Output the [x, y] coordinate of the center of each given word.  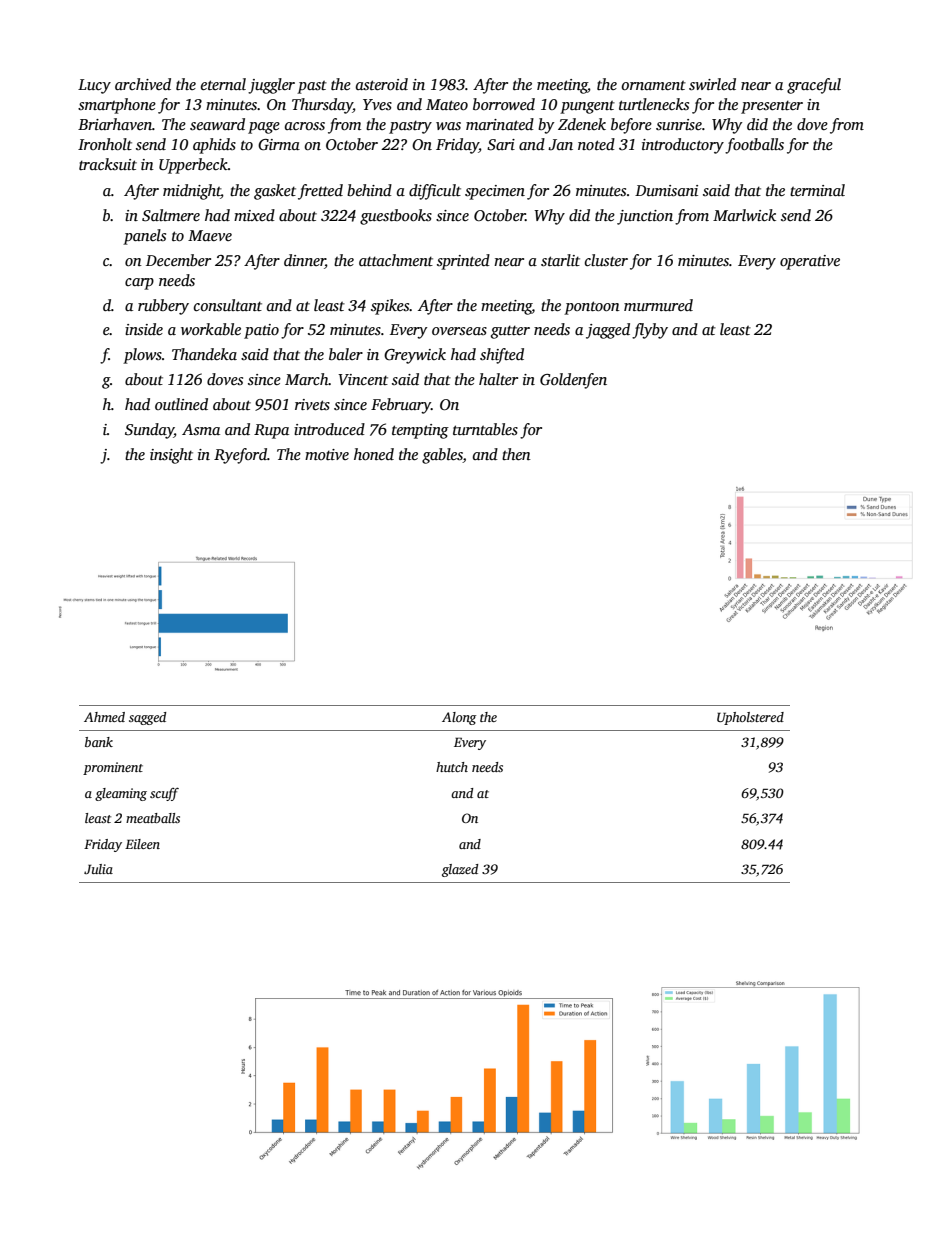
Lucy [94, 86]
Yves [377, 104]
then [516, 454]
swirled [712, 84]
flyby [650, 331]
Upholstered [750, 718]
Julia [98, 869]
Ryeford [240, 456]
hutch [452, 767]
